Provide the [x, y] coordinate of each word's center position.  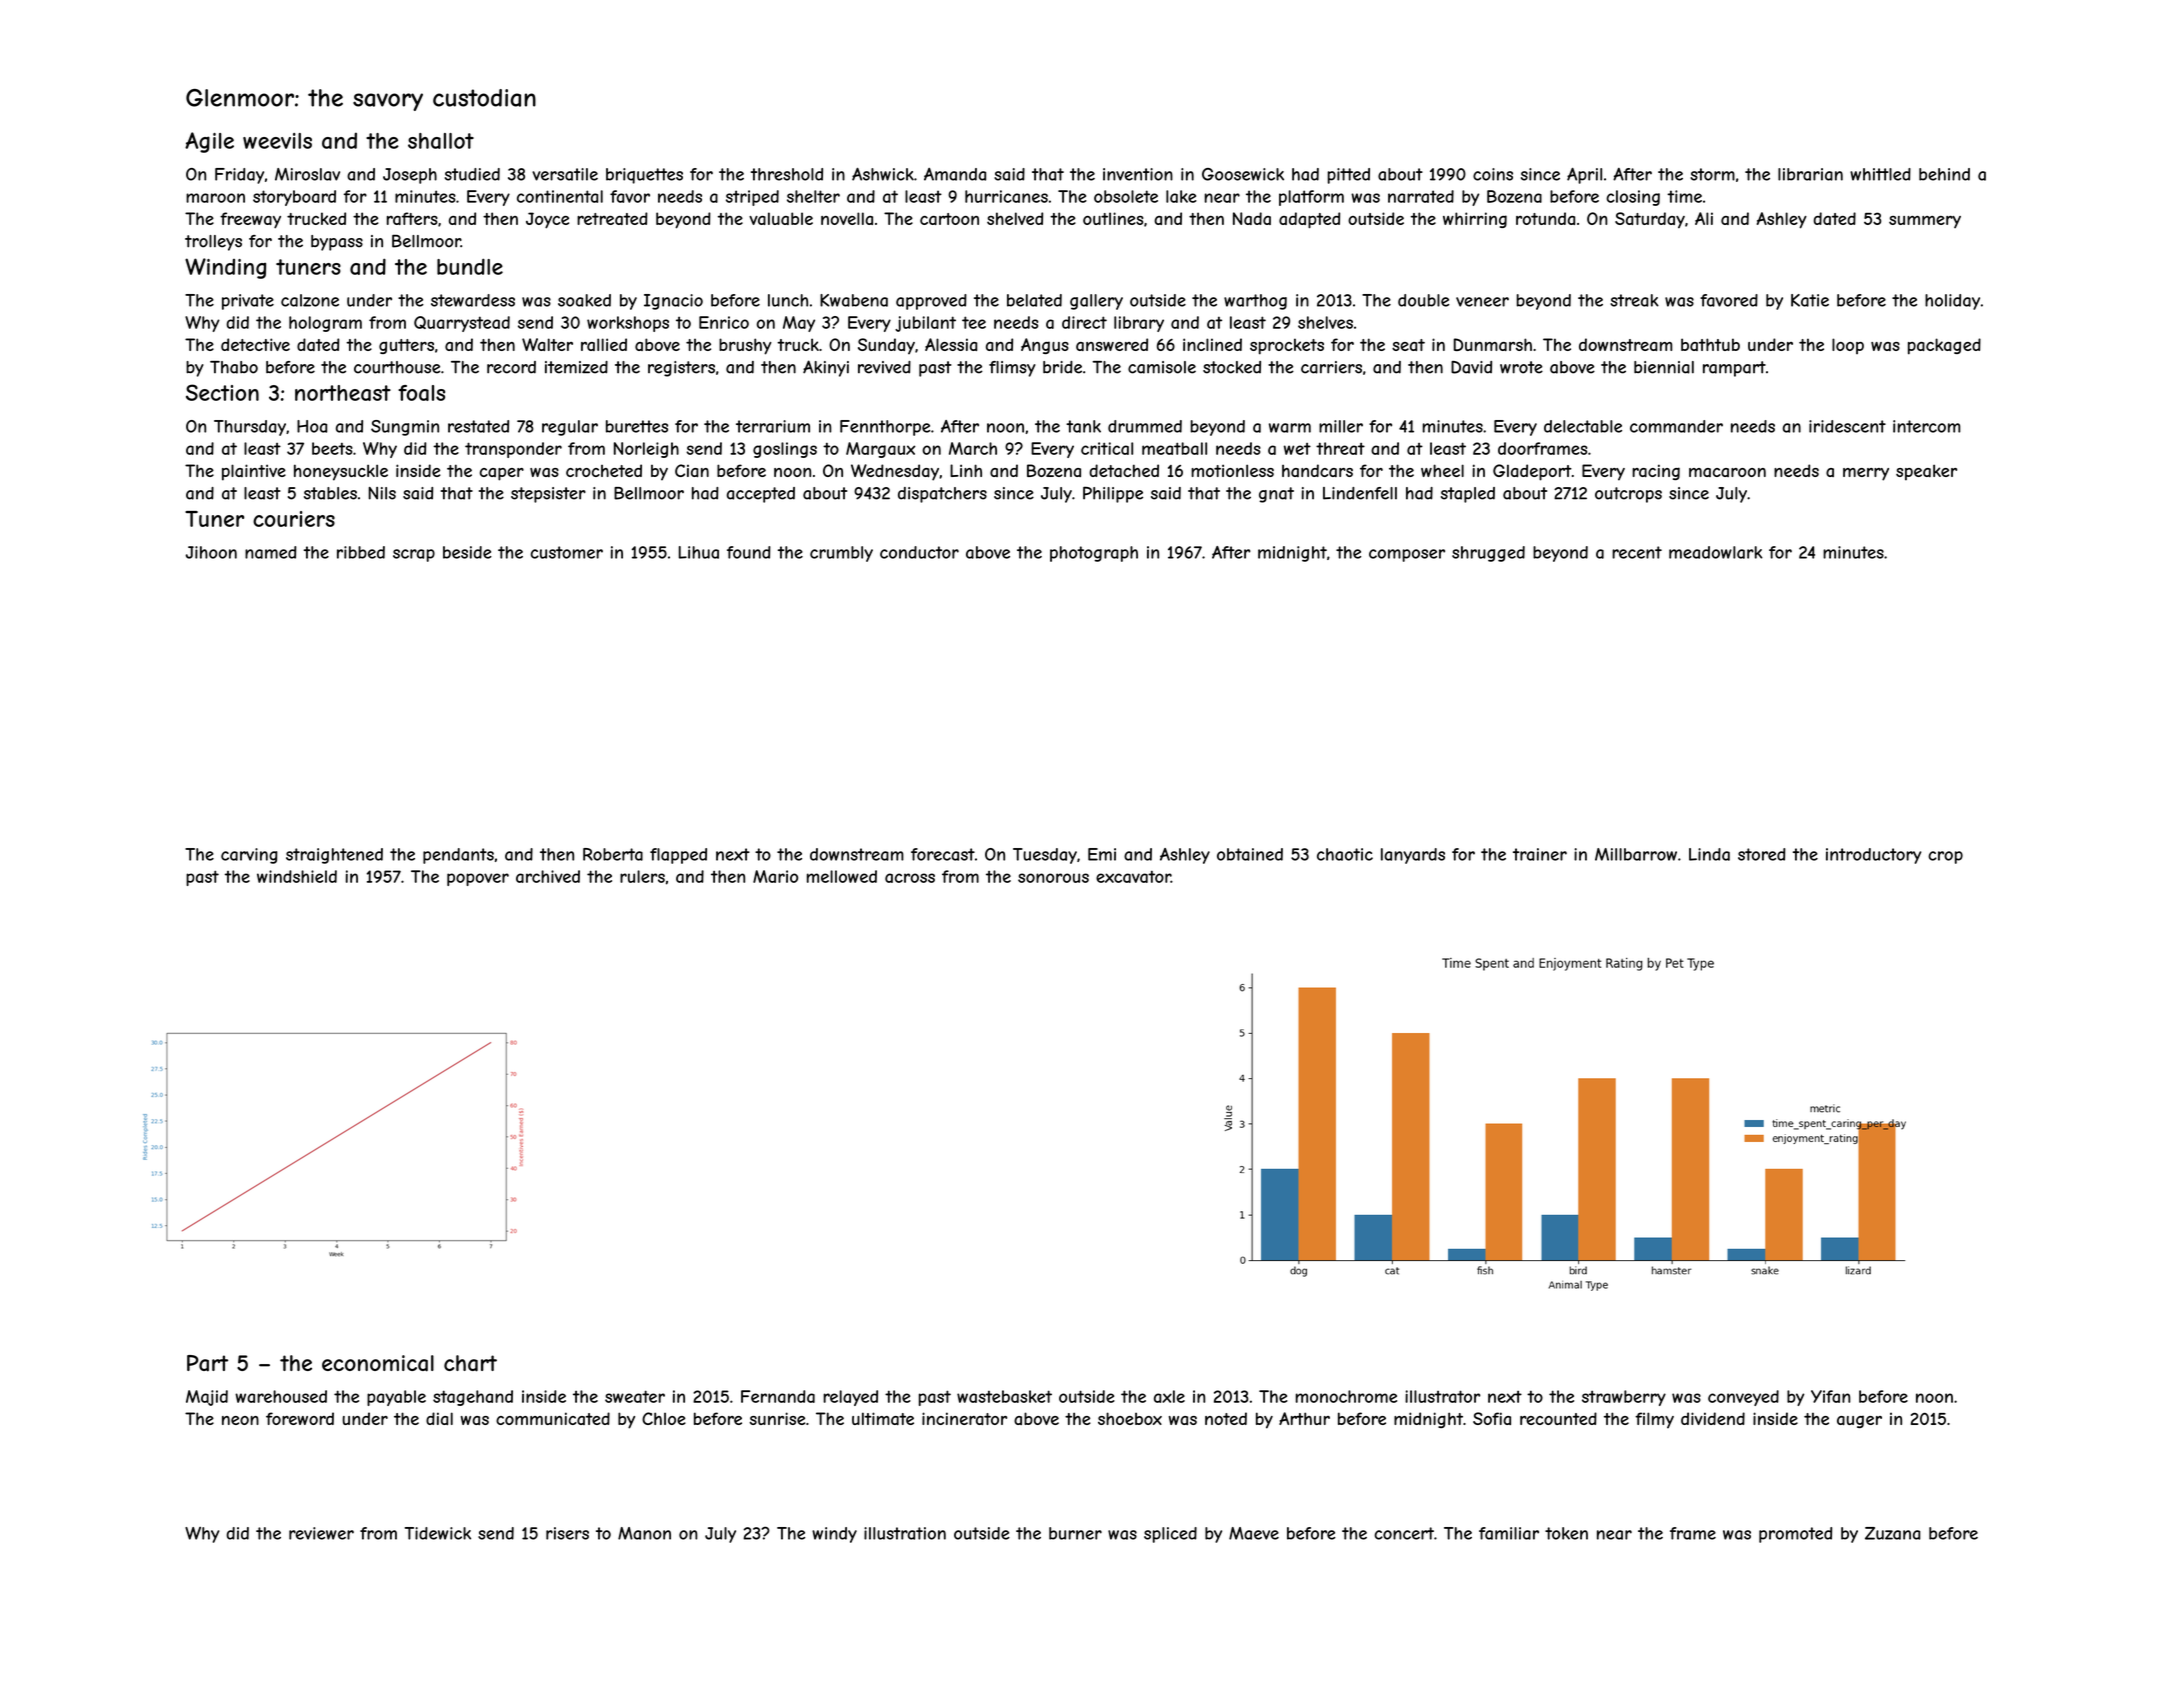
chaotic [1345, 854]
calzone [310, 300]
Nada [1252, 218]
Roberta [613, 854]
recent [1637, 552]
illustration [905, 1533]
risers [567, 1533]
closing [1633, 198]
